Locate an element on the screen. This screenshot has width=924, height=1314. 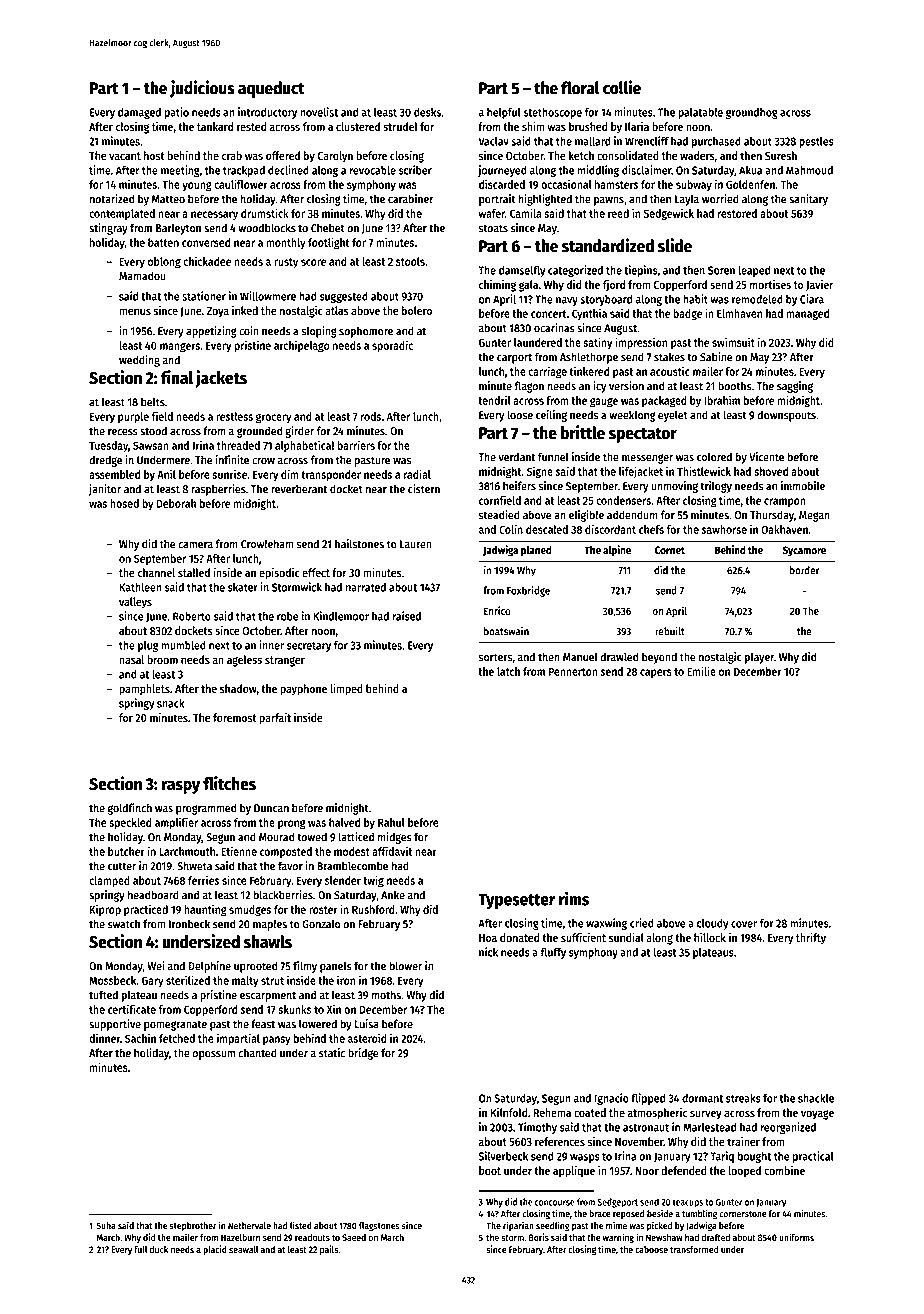
Ibrahim is located at coordinates (722, 400).
